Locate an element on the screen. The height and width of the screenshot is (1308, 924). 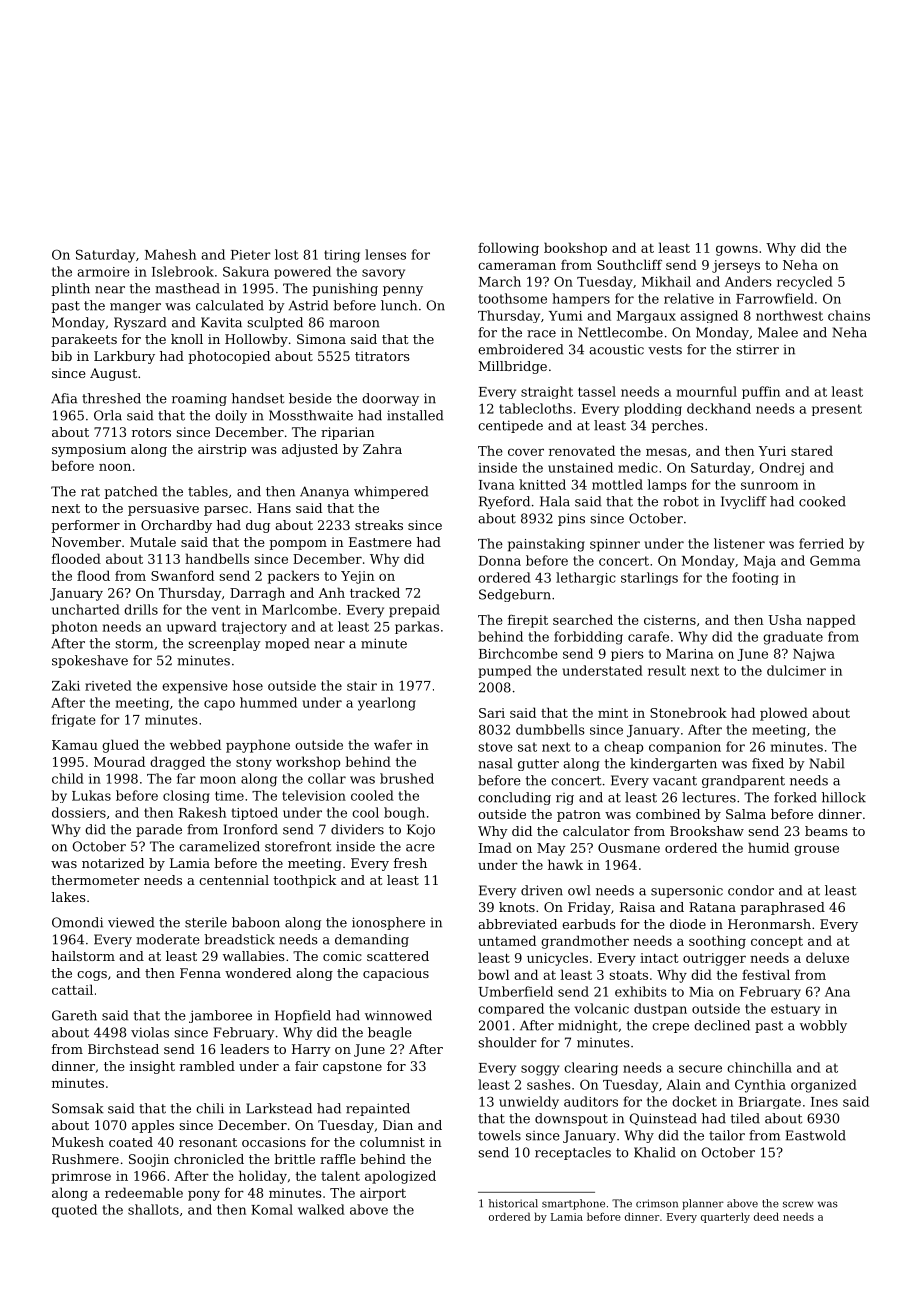
Komal is located at coordinates (272, 1209).
